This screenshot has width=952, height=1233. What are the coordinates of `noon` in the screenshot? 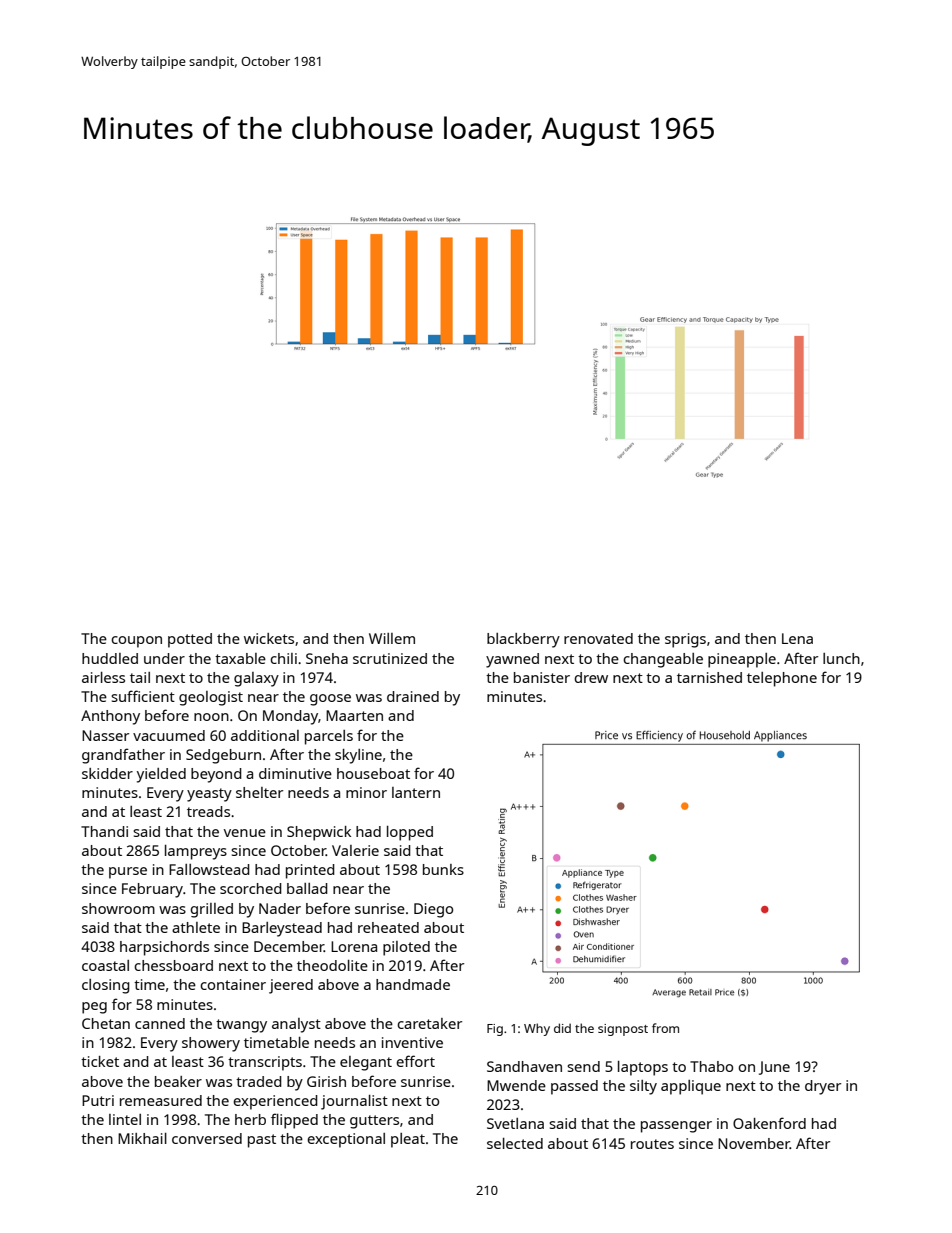 It's located at (211, 717).
